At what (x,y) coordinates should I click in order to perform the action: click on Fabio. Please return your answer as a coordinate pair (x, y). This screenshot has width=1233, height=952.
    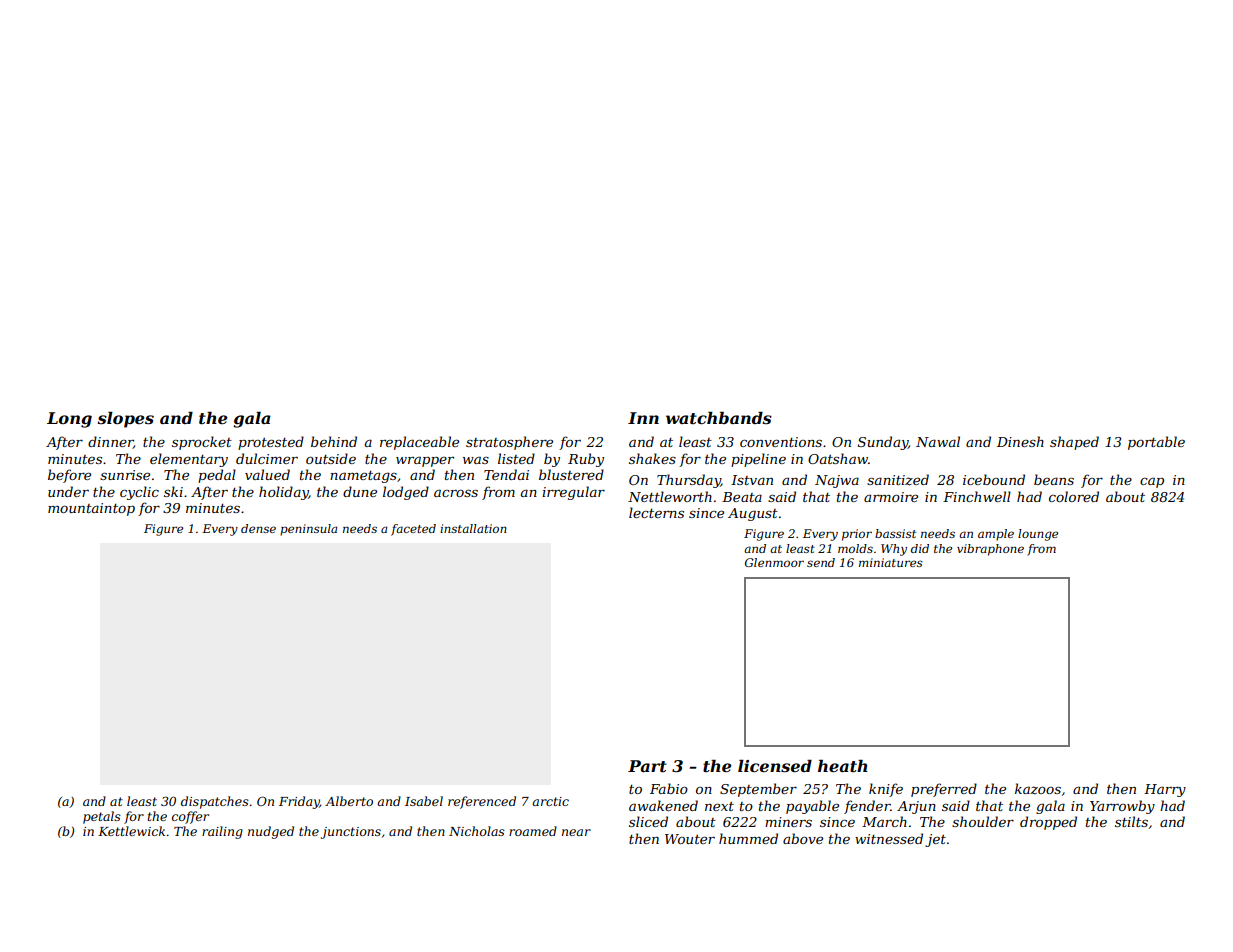
    Looking at the image, I should click on (669, 788).
